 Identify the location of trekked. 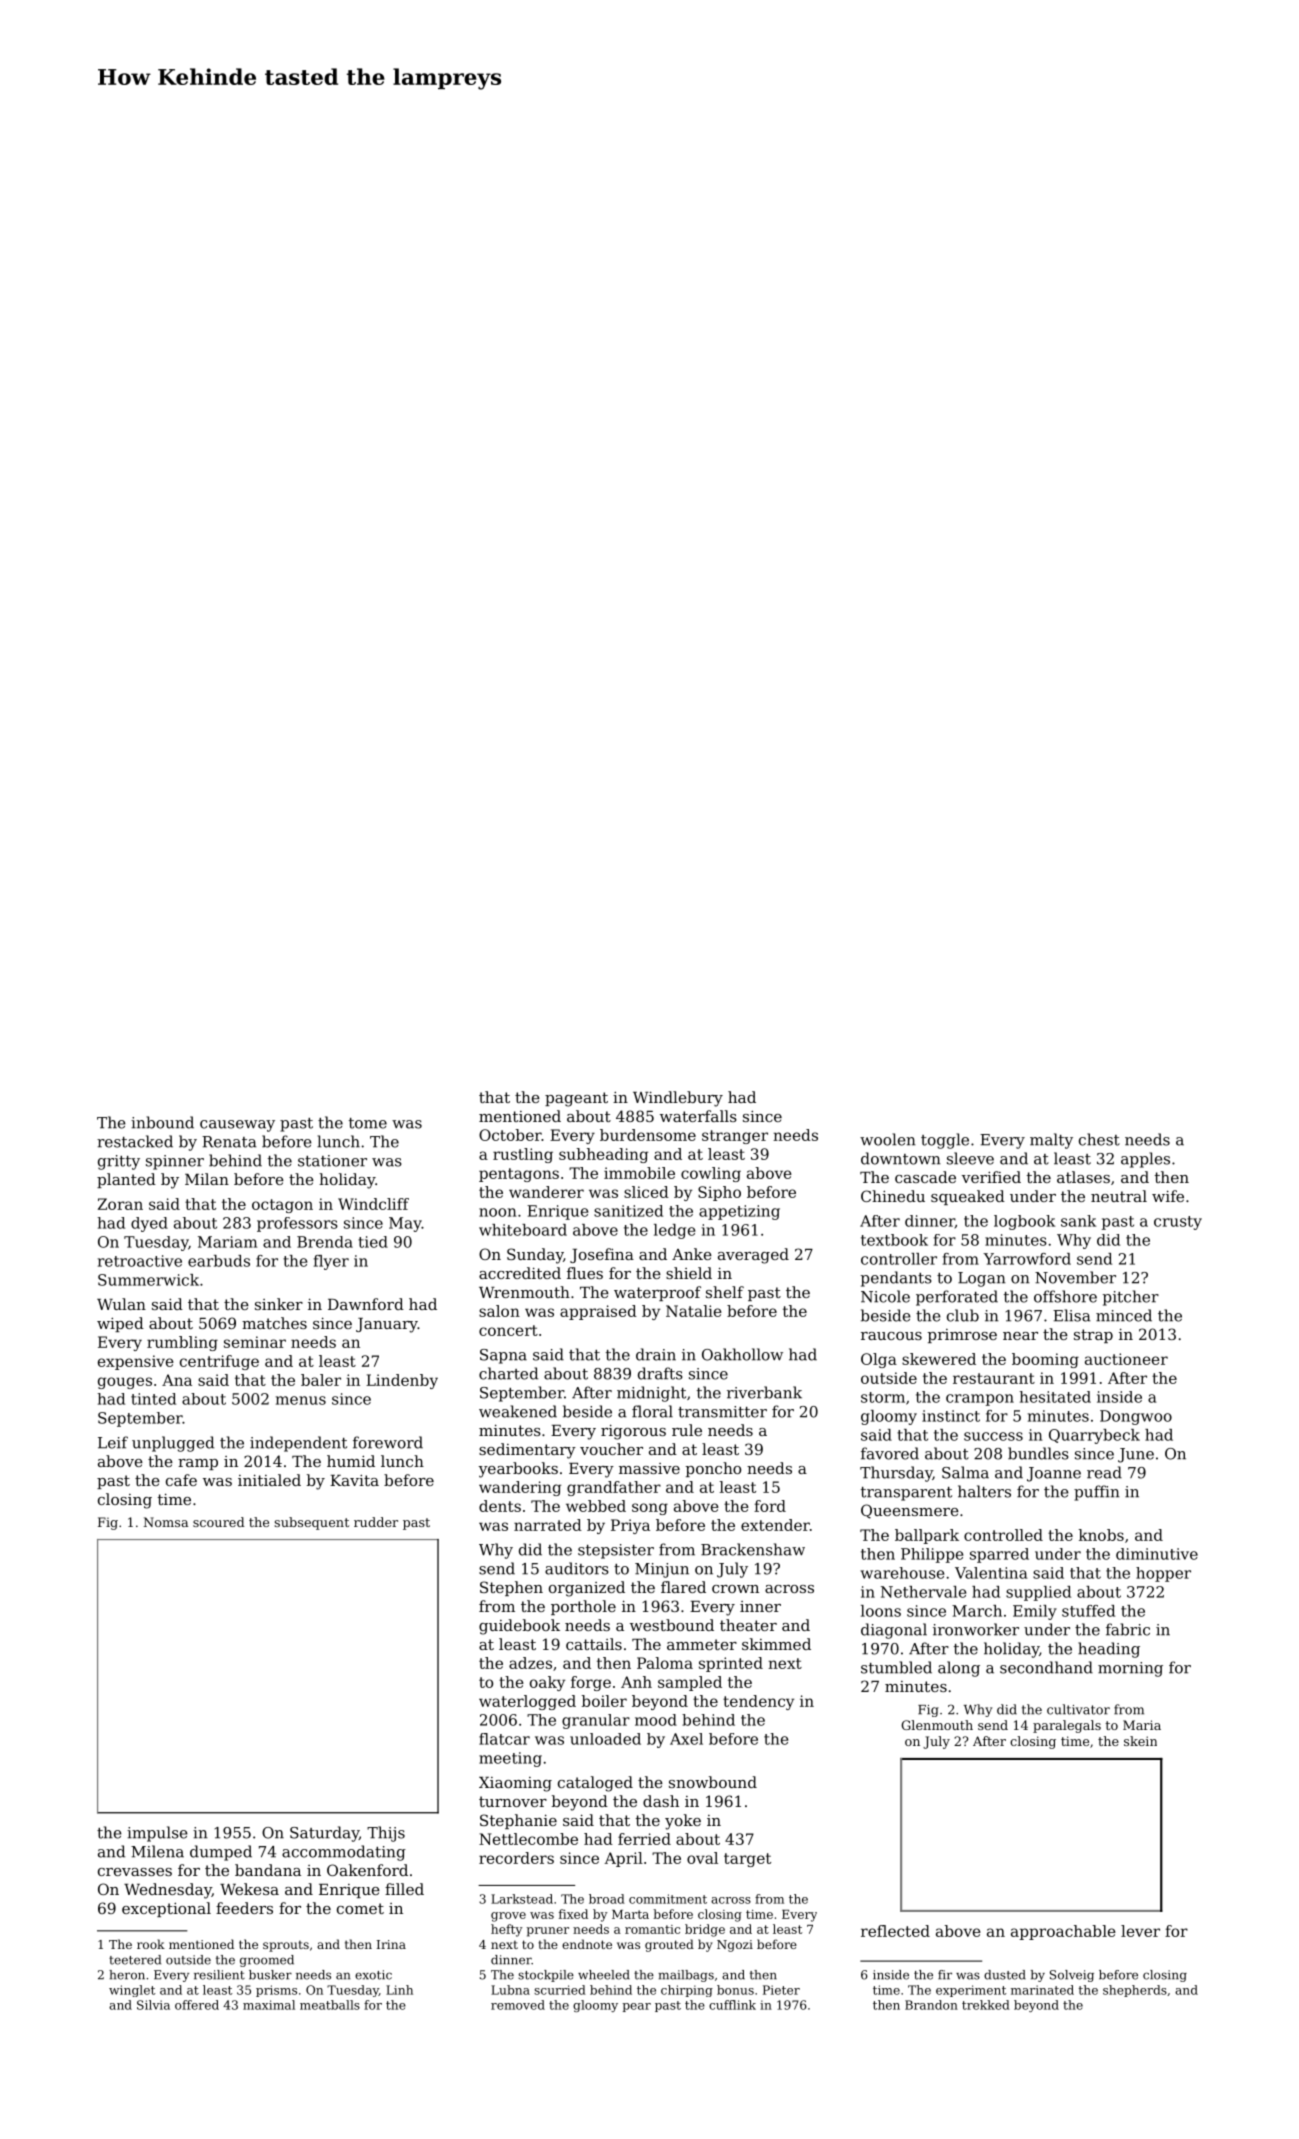
(986, 2005).
